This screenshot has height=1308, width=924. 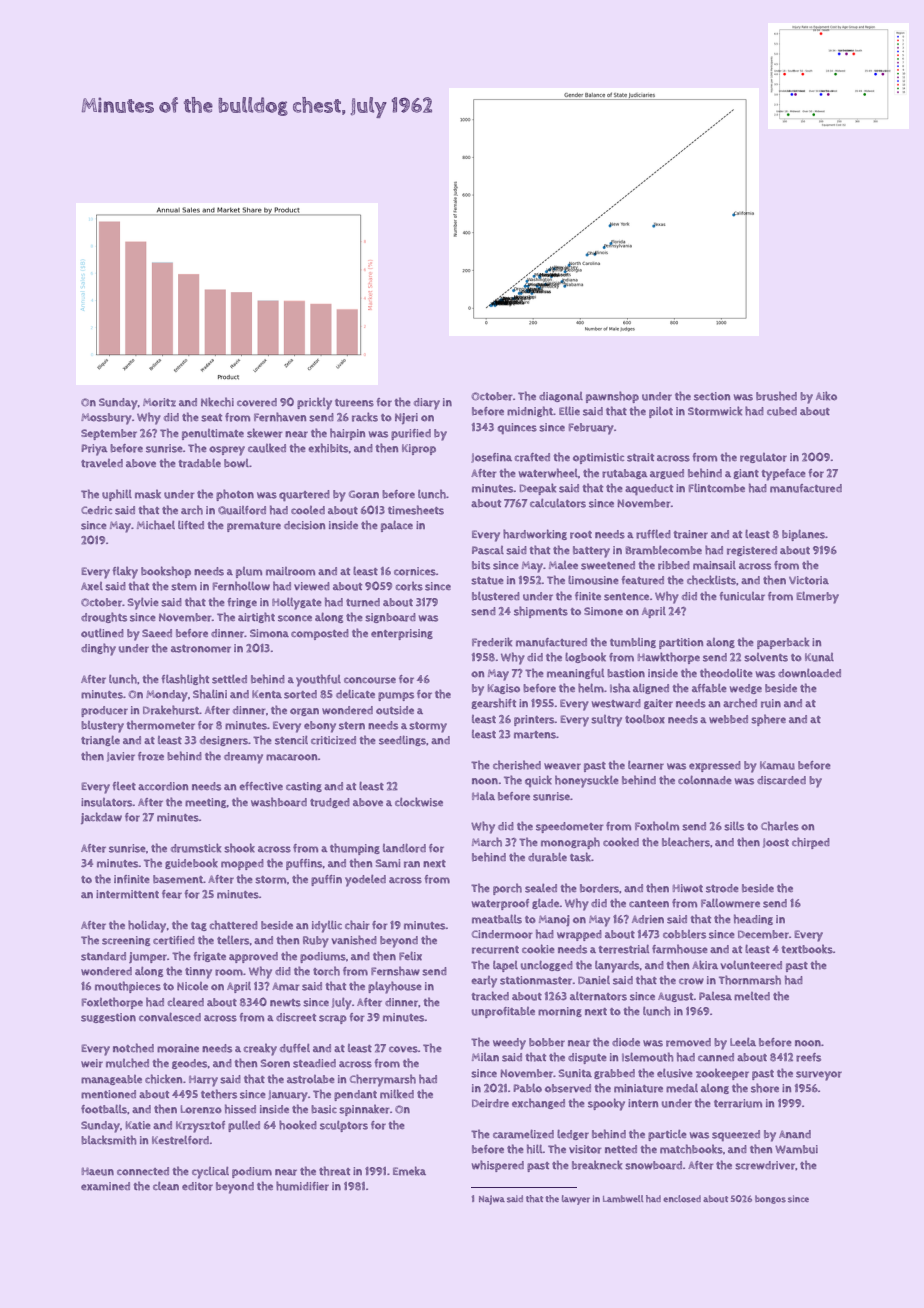 I want to click on quartered, so click(x=304, y=495).
